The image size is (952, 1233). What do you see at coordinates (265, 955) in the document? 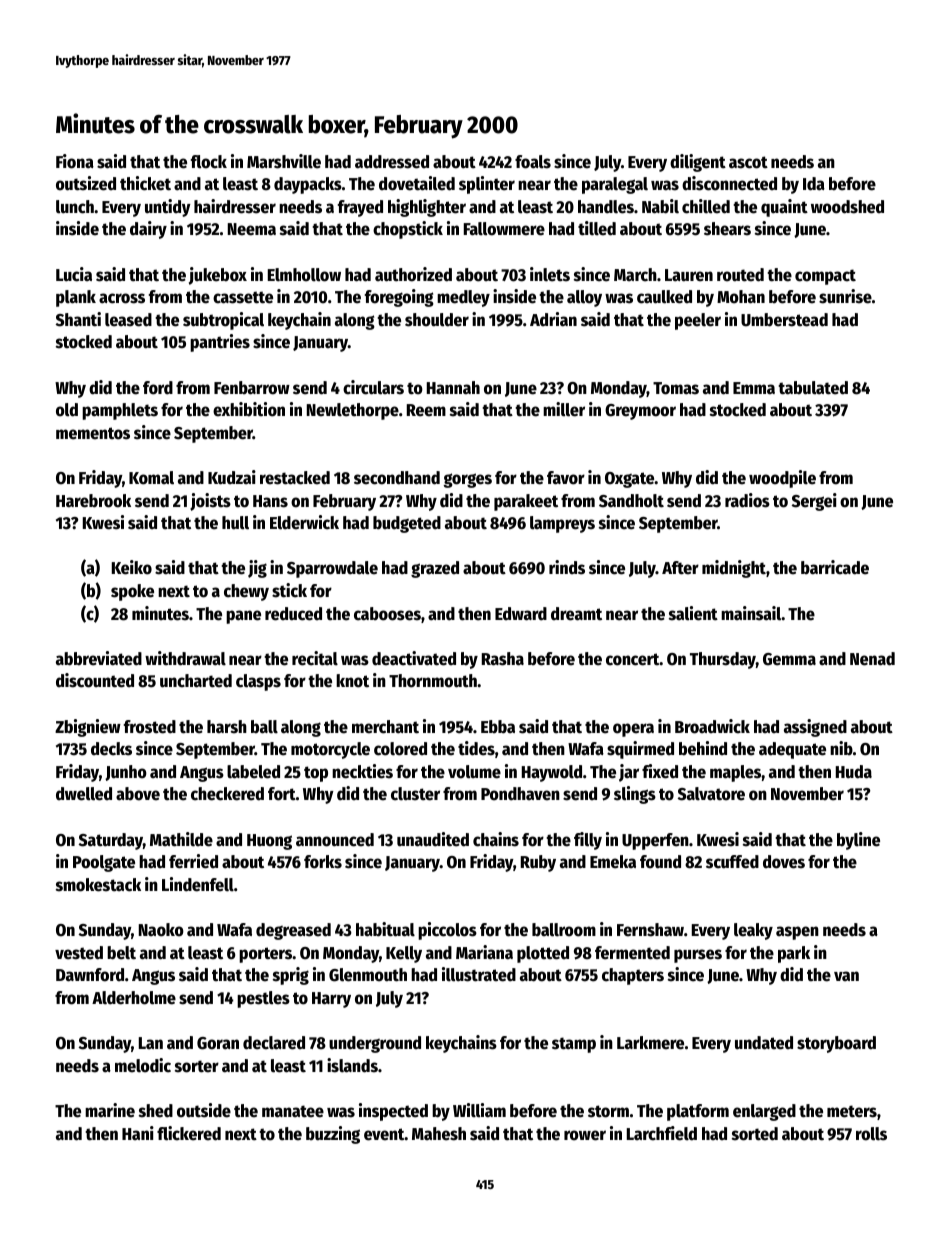
I see `porters` at bounding box center [265, 955].
